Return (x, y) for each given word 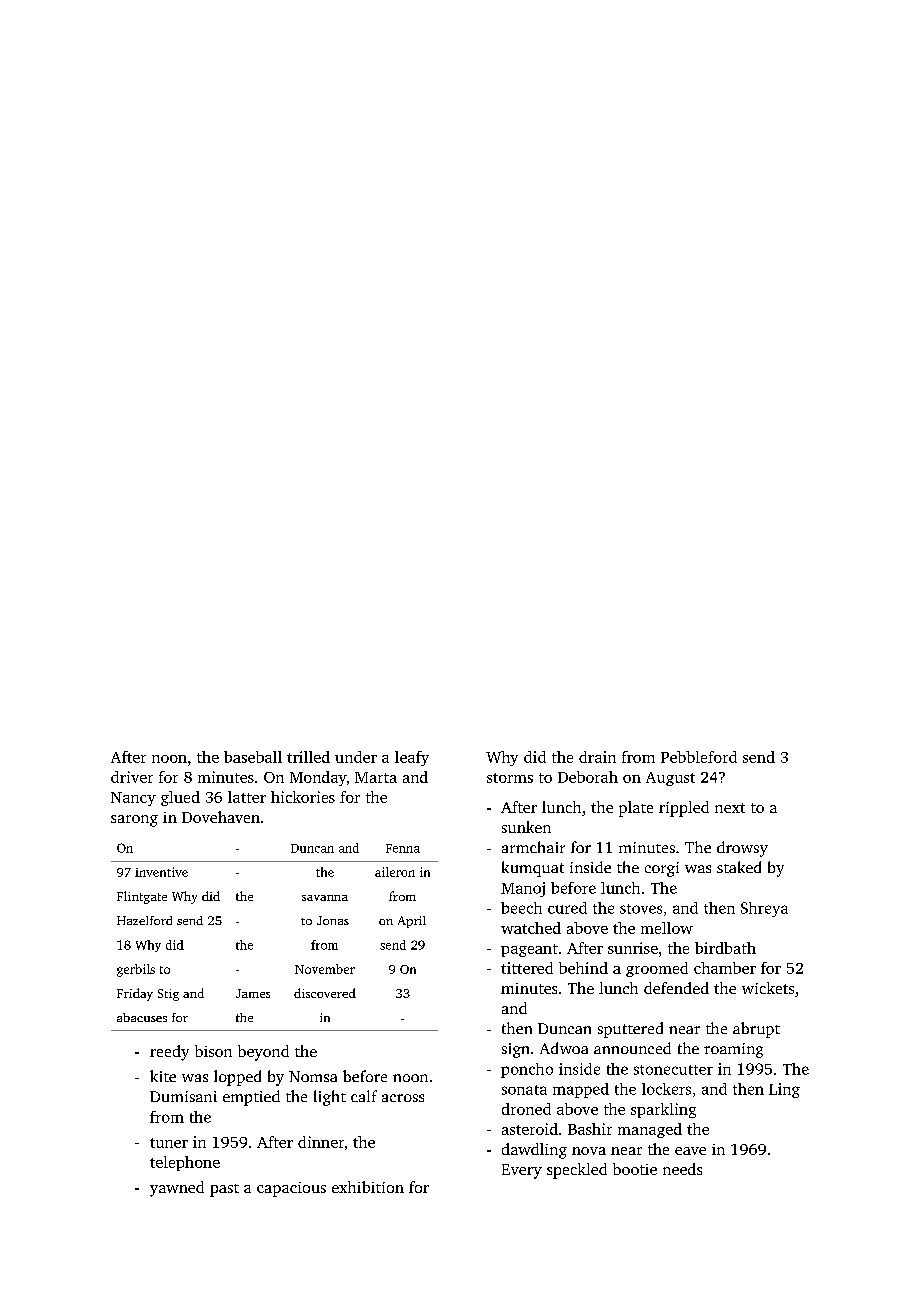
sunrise (633, 948)
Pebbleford (699, 757)
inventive (161, 872)
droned (526, 1109)
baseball (253, 757)
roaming (733, 1050)
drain (597, 757)
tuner (169, 1143)
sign (515, 1050)
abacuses (142, 1017)
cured (567, 908)
